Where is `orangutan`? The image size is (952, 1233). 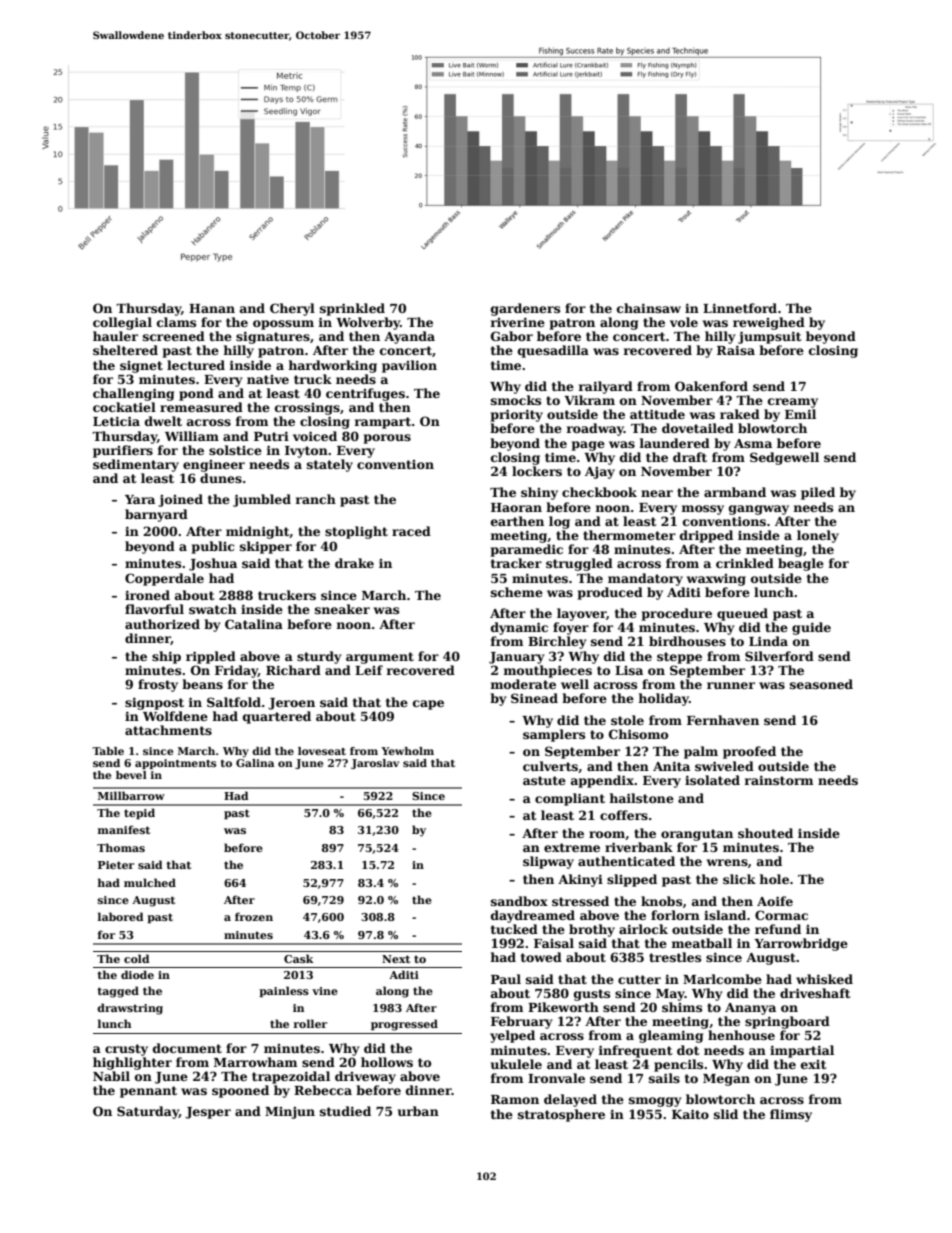 orangutan is located at coordinates (697, 835).
